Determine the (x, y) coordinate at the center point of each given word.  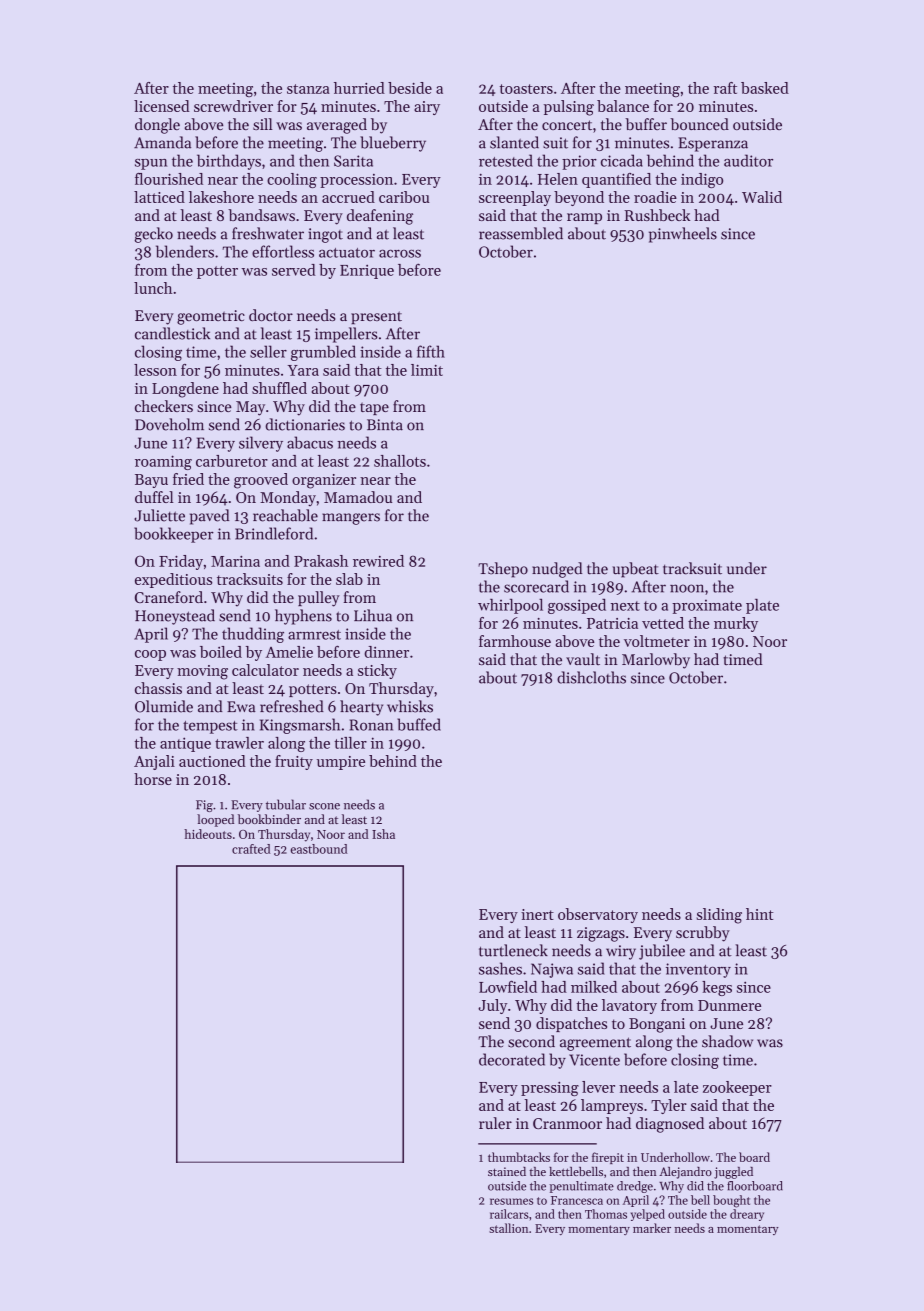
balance (623, 106)
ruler (495, 1123)
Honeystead (175, 617)
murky (736, 624)
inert (537, 914)
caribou (404, 197)
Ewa (241, 707)
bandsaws (261, 215)
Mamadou (358, 497)
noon (687, 588)
